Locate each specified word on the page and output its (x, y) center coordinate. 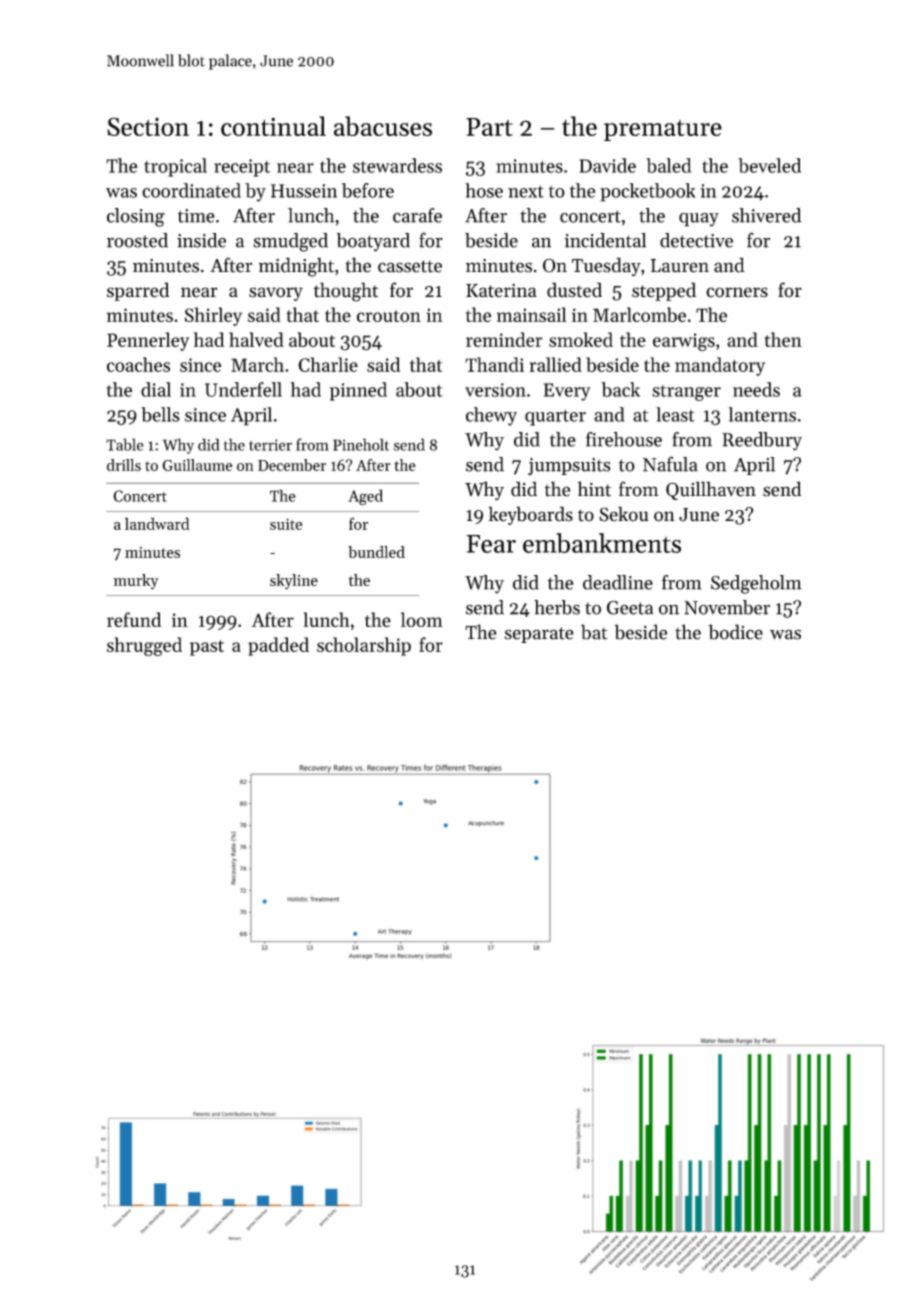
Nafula (670, 464)
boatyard (373, 242)
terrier (270, 445)
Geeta (630, 608)
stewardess (397, 165)
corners (737, 292)
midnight (296, 267)
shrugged (144, 646)
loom (422, 619)
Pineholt (361, 444)
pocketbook (647, 192)
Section (148, 126)
